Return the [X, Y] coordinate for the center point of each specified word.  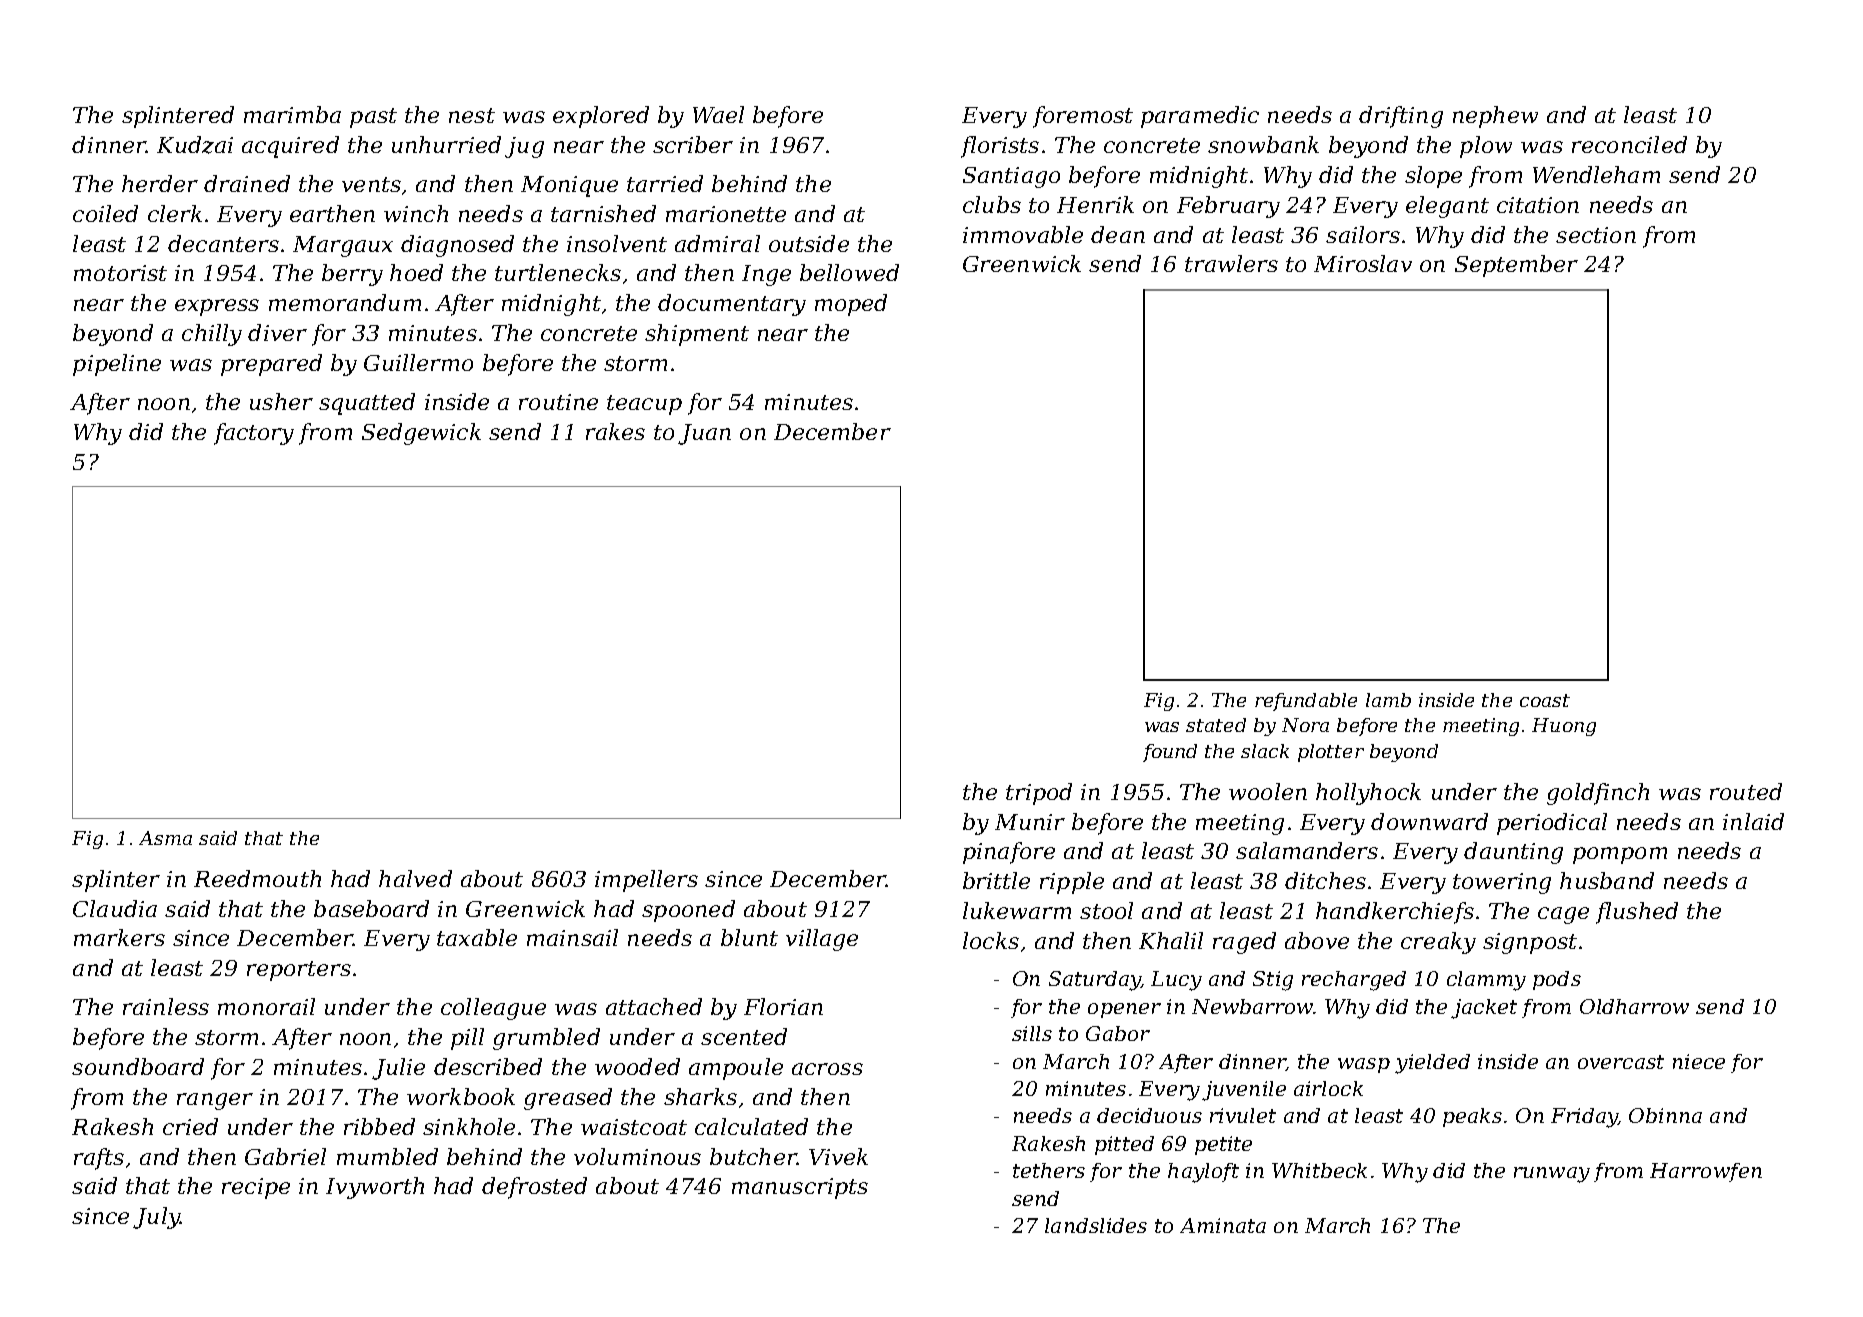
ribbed [379, 1126]
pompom [1620, 855]
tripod [1039, 794]
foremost [1083, 117]
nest [472, 115]
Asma [165, 838]
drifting [1401, 117]
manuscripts [800, 1188]
